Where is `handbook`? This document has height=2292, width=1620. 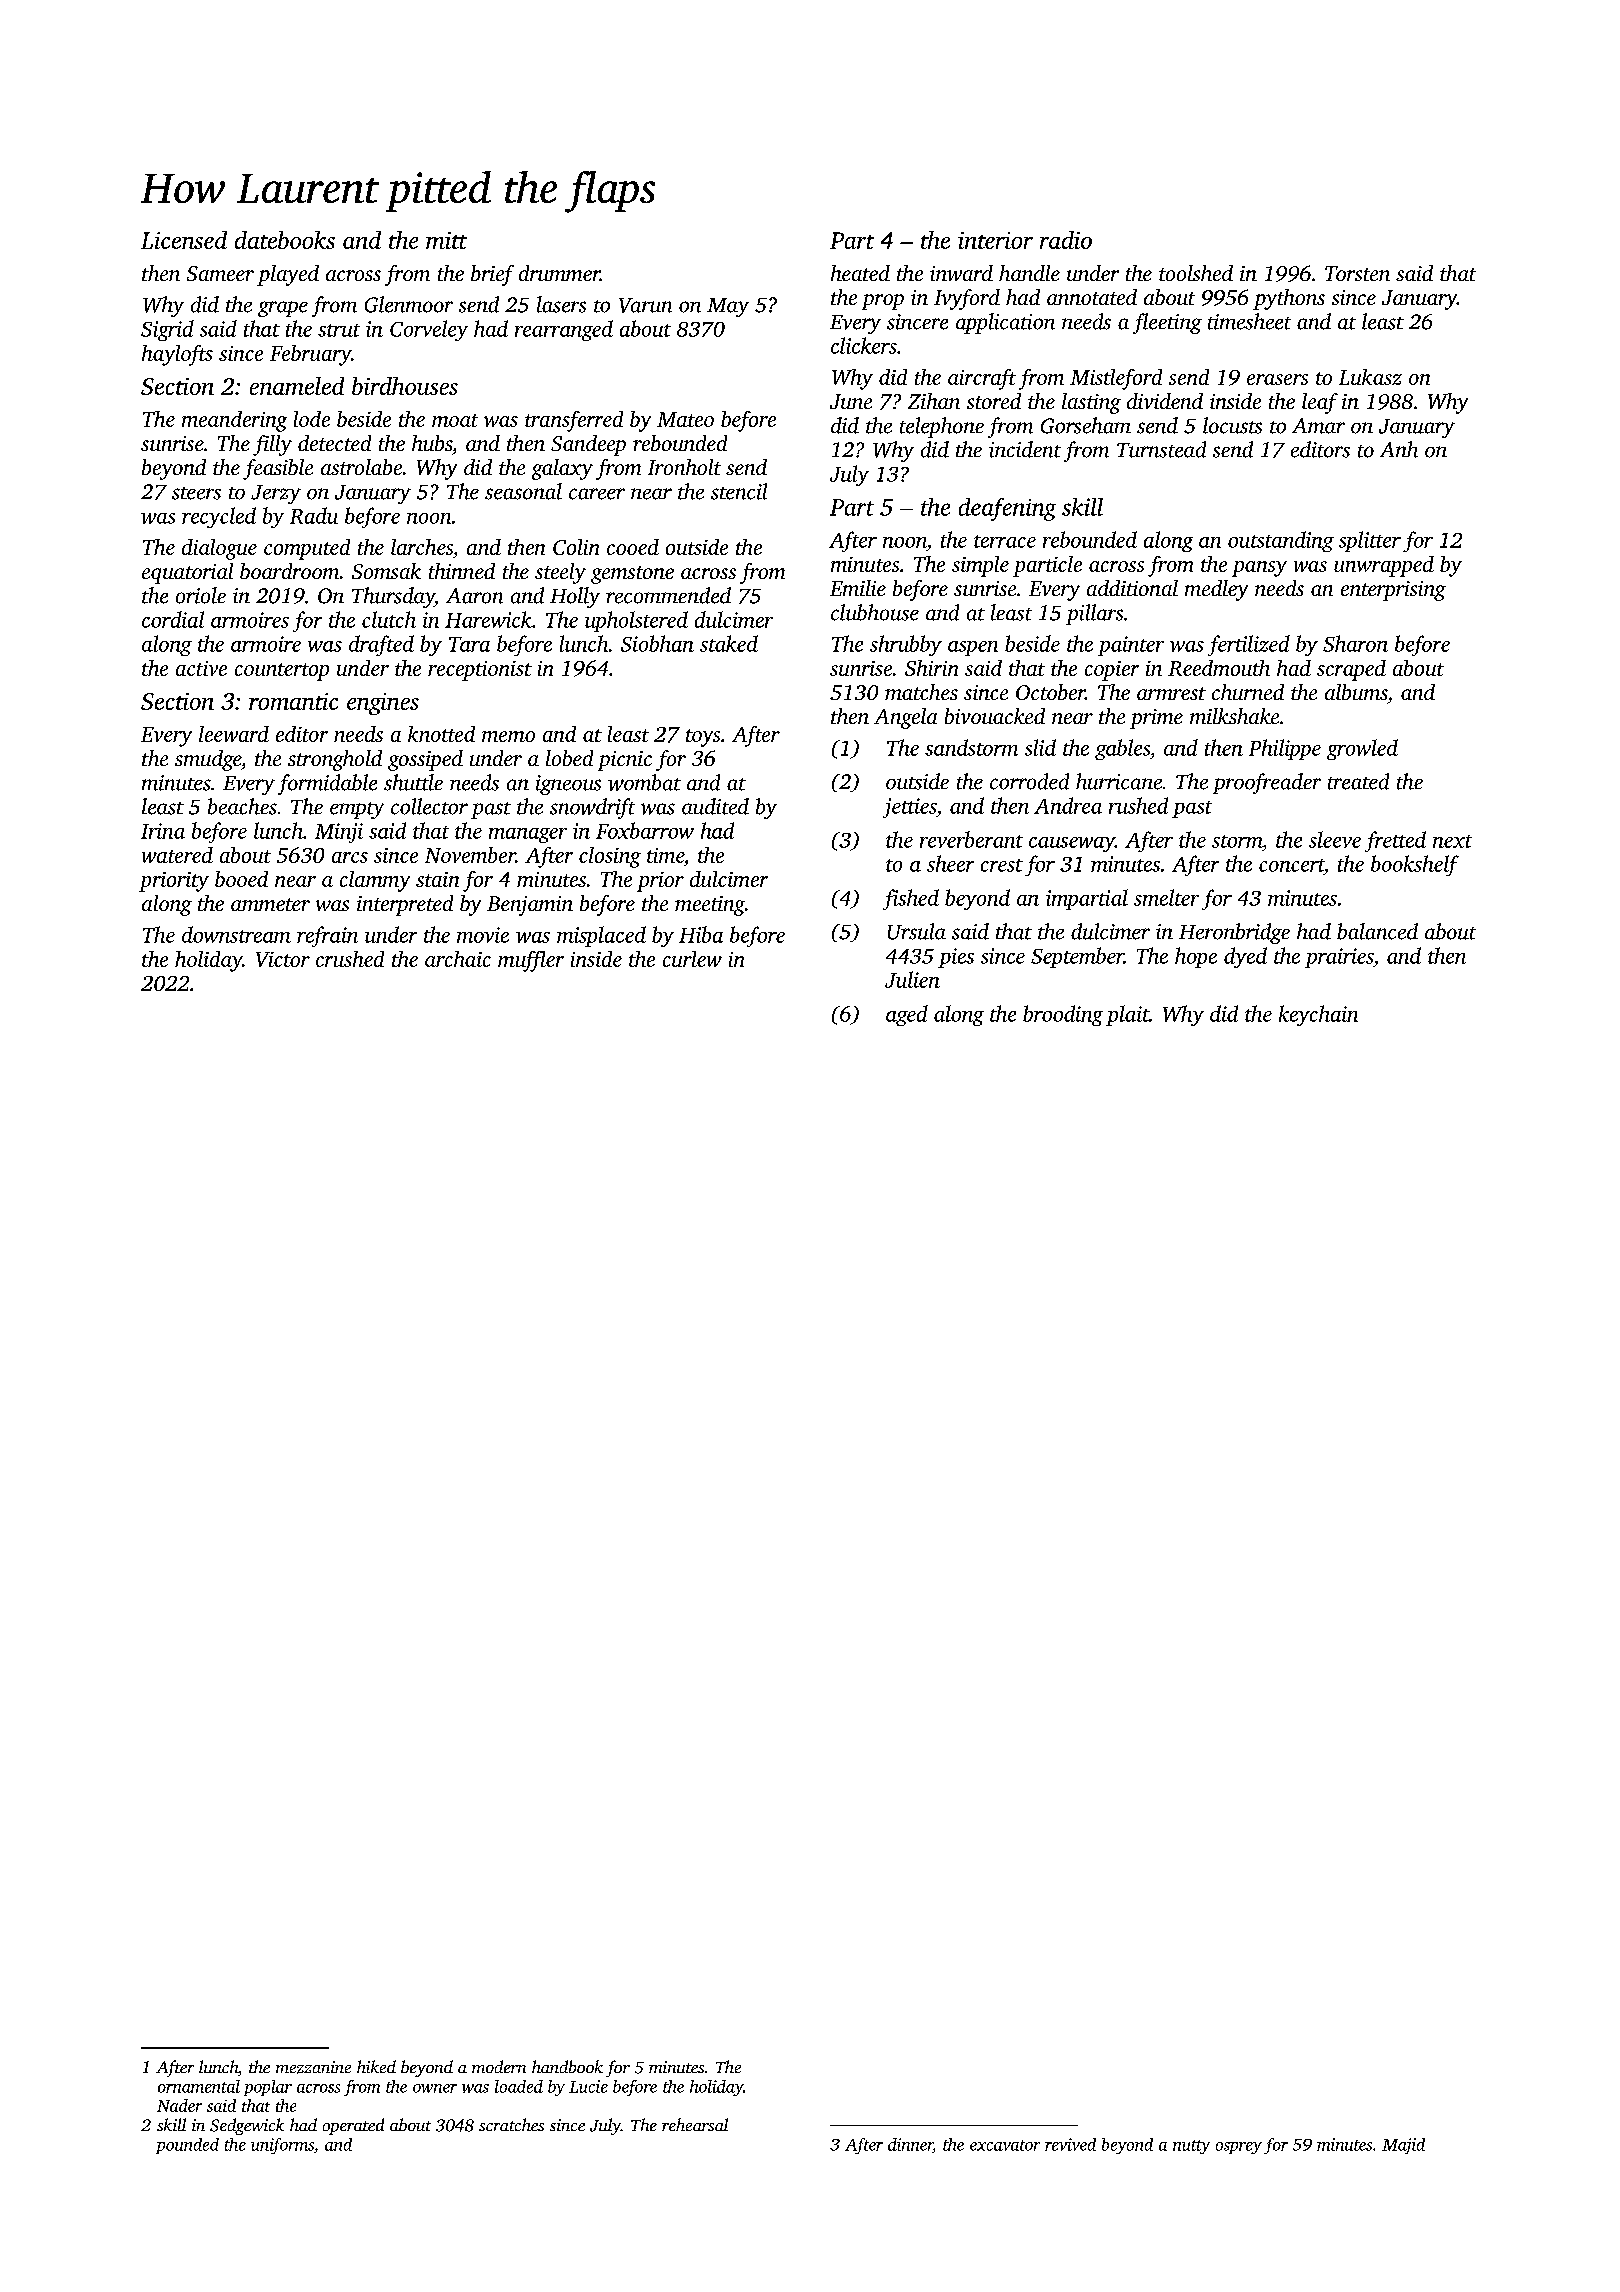
handbook is located at coordinates (567, 2066).
